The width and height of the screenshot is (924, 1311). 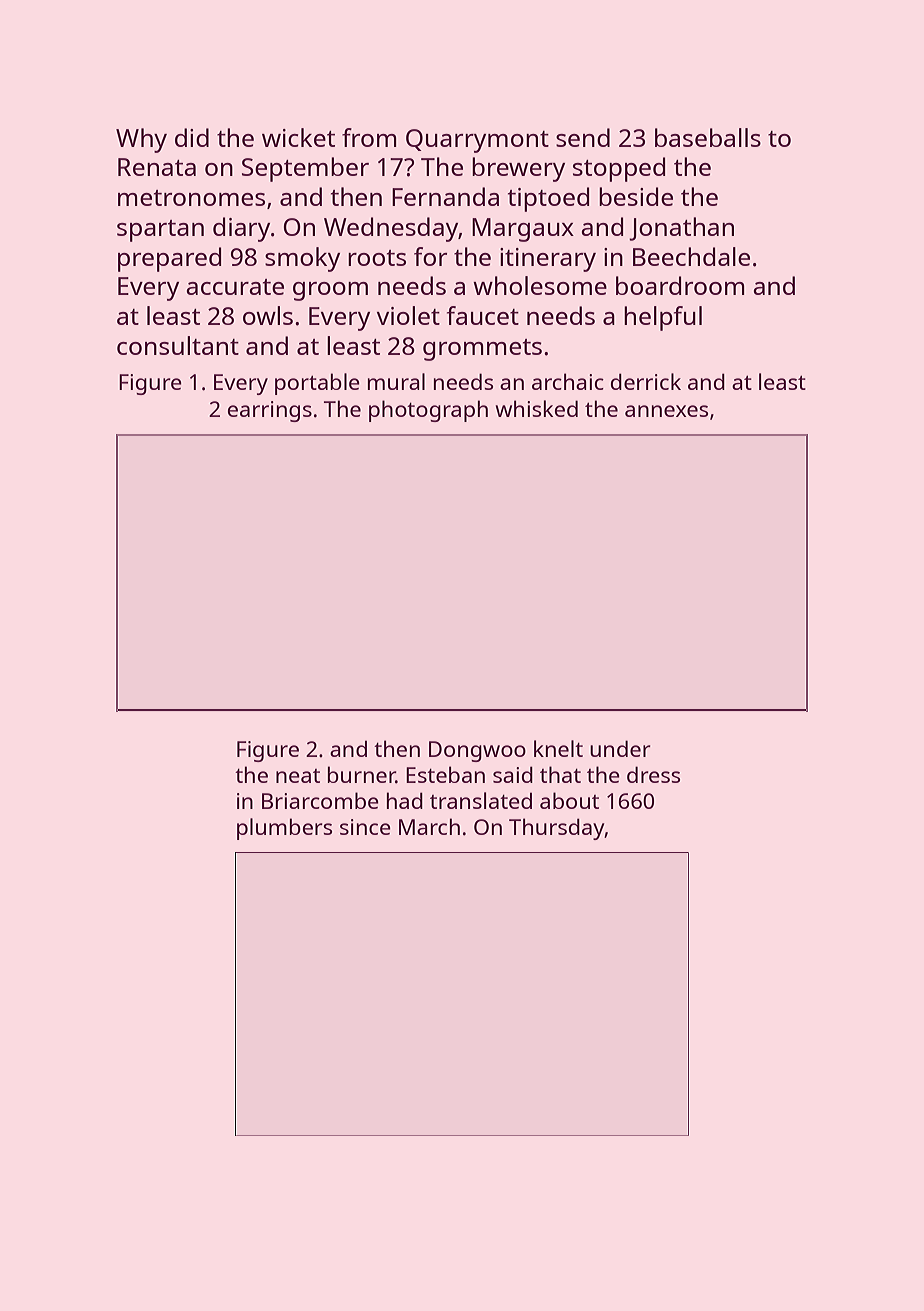 I want to click on since, so click(x=365, y=827).
